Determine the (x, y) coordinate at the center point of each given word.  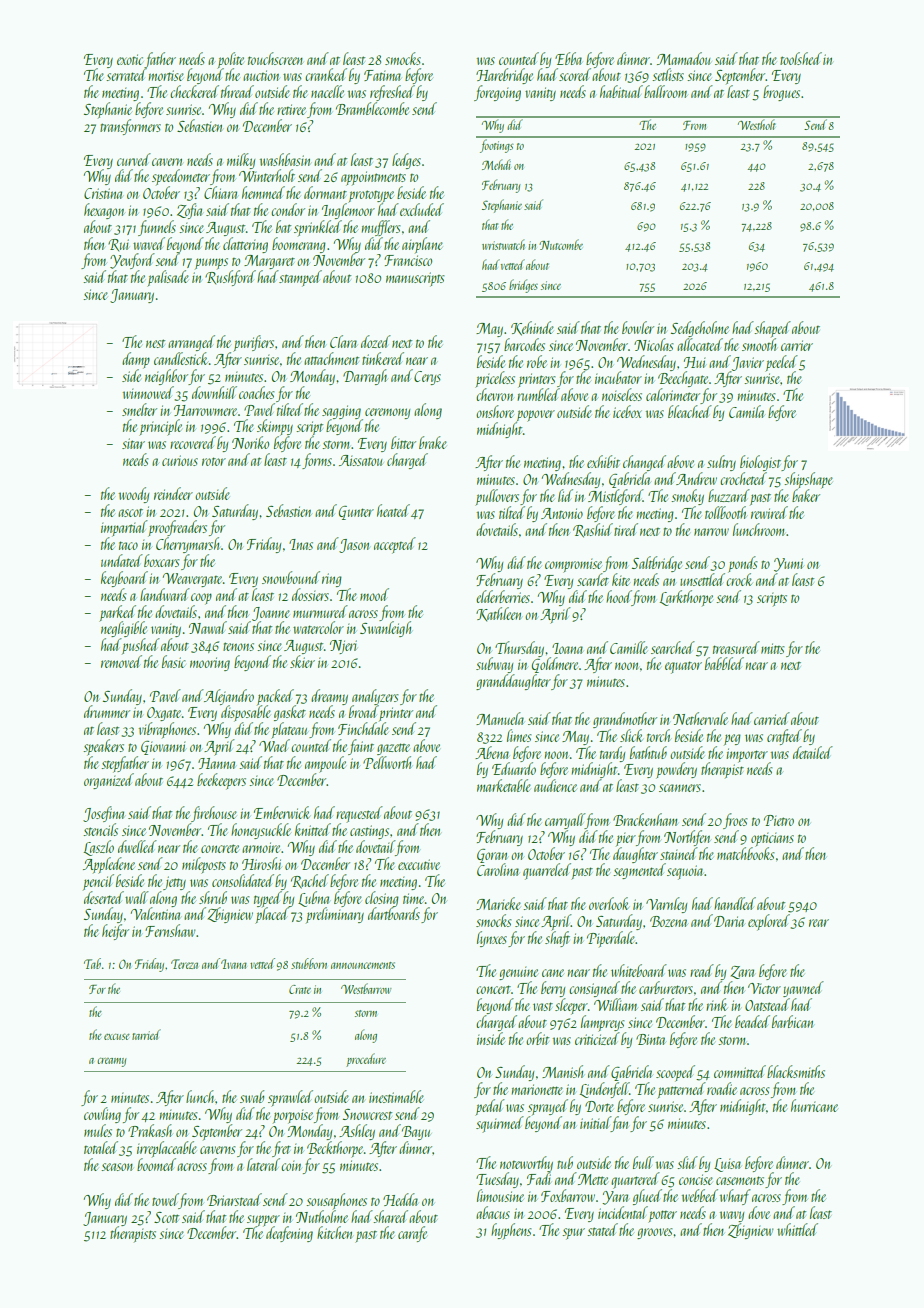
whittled (797, 1229)
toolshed (801, 58)
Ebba (568, 58)
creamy (111, 1062)
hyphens (511, 1231)
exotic (130, 59)
